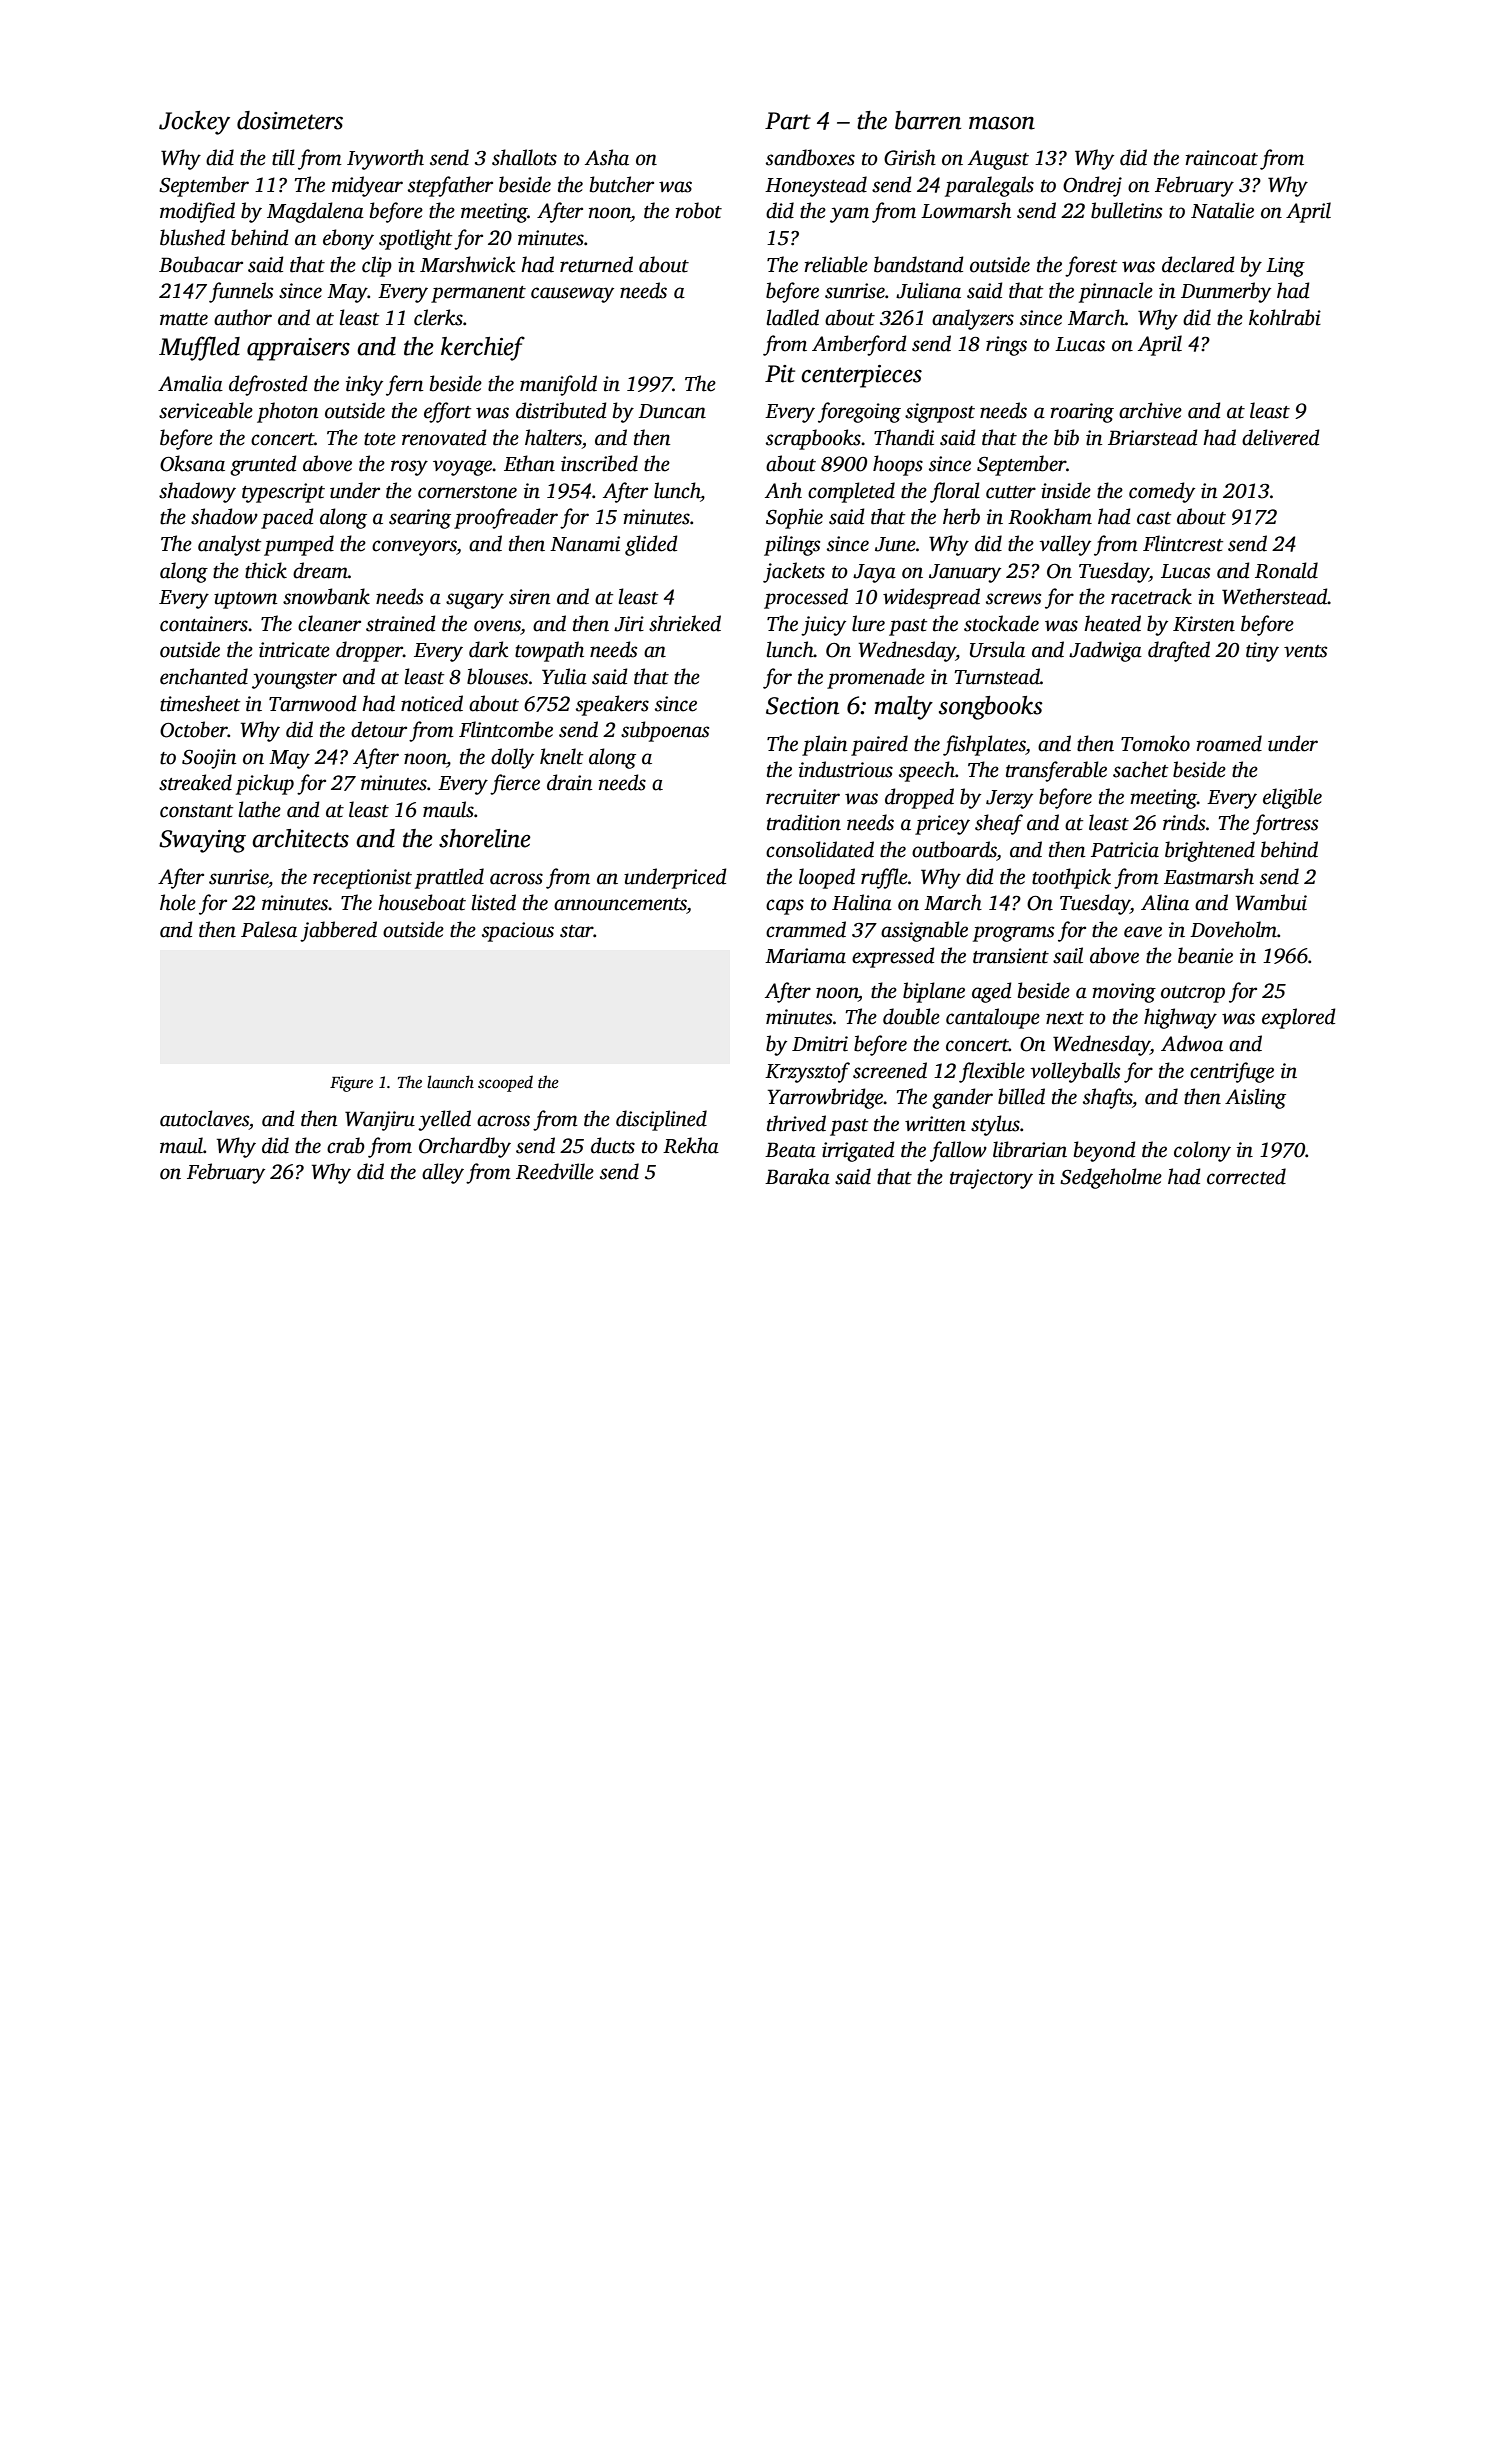 The height and width of the screenshot is (2464, 1496). I want to click on bib, so click(1066, 437).
